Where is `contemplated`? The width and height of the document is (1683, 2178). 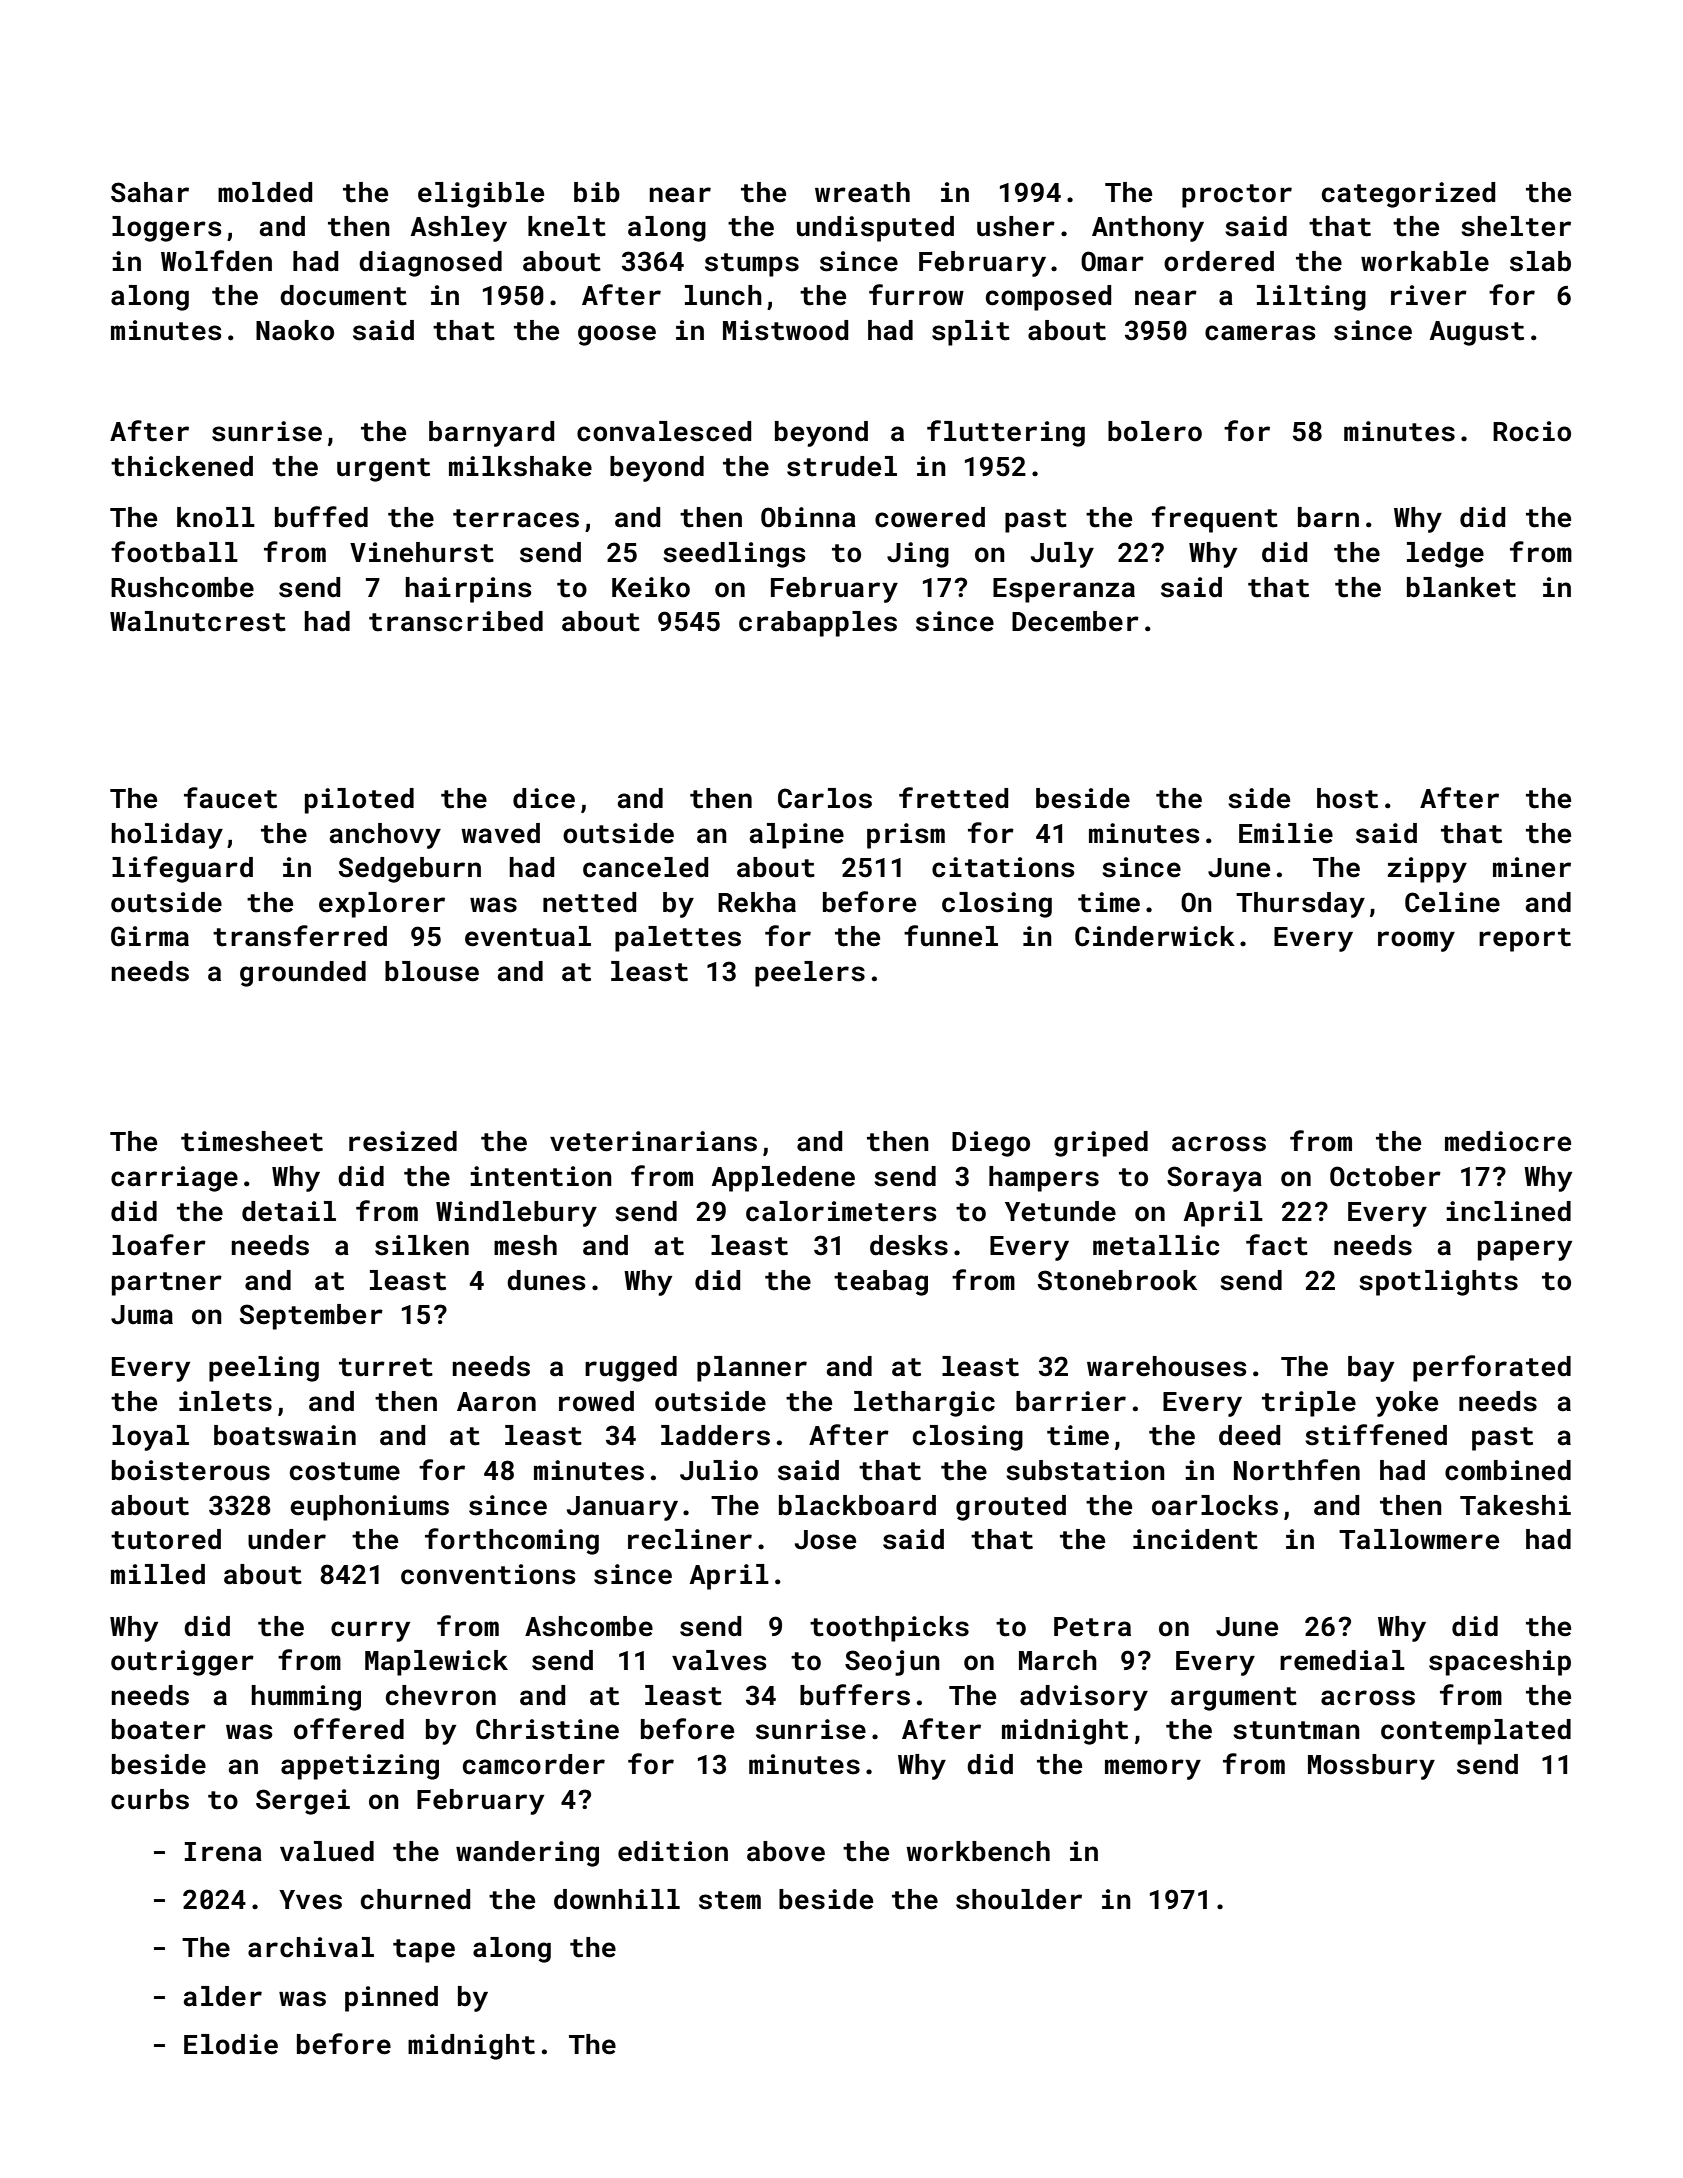 contemplated is located at coordinates (1476, 1732).
